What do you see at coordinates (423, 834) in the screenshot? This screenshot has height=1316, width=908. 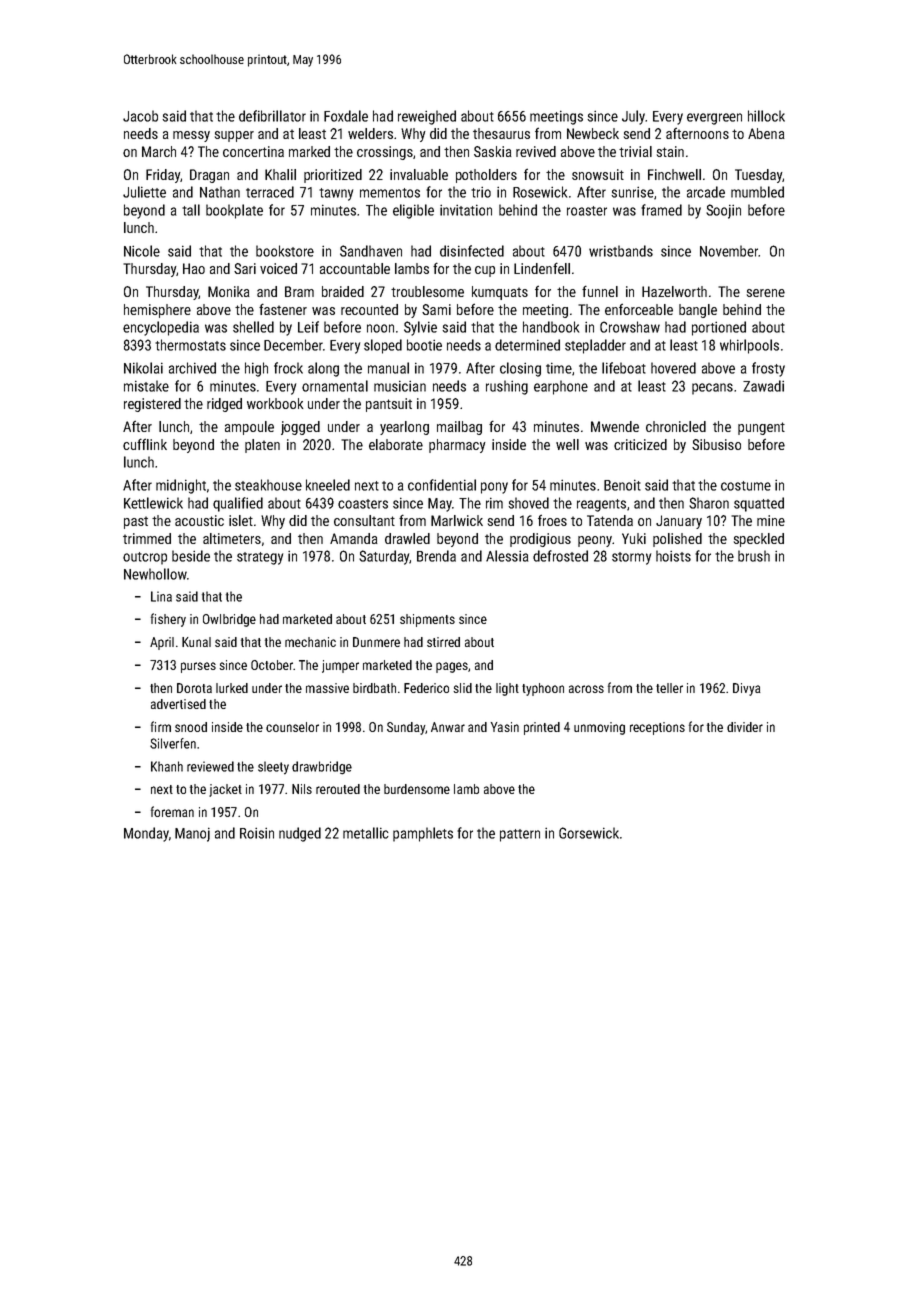 I see `pamphlets` at bounding box center [423, 834].
